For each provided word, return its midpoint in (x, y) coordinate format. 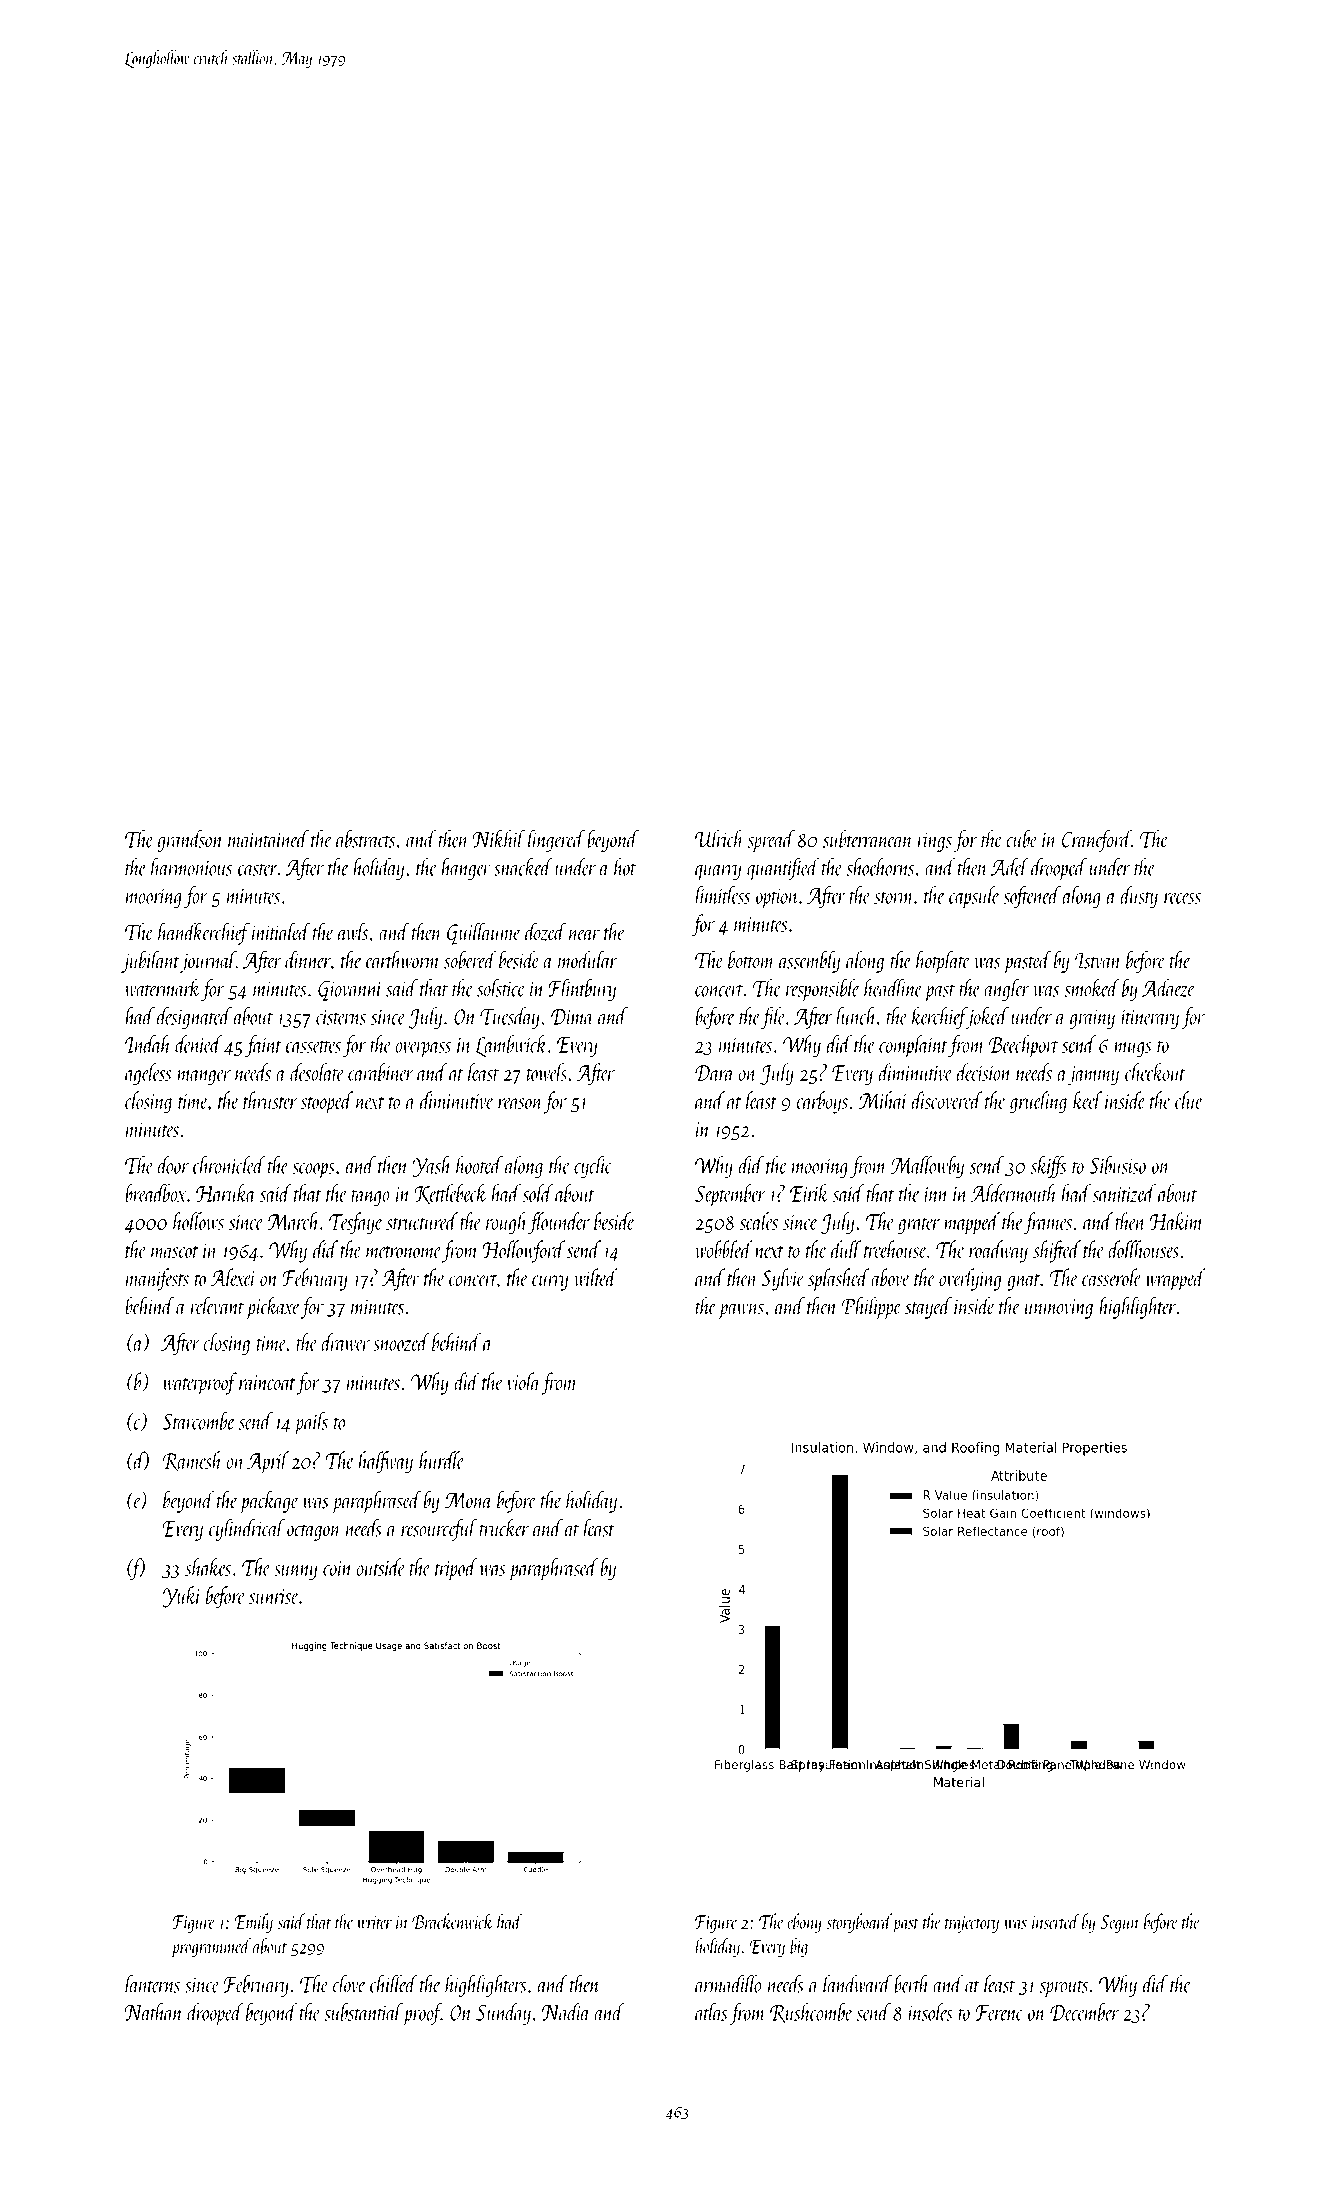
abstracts (365, 838)
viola (524, 1381)
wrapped (1176, 1279)
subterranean (868, 839)
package (269, 1502)
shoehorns (880, 867)
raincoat (267, 1383)
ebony (804, 1923)
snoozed (401, 1342)
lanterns (152, 1983)
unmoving (1059, 1309)
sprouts (1064, 1989)
